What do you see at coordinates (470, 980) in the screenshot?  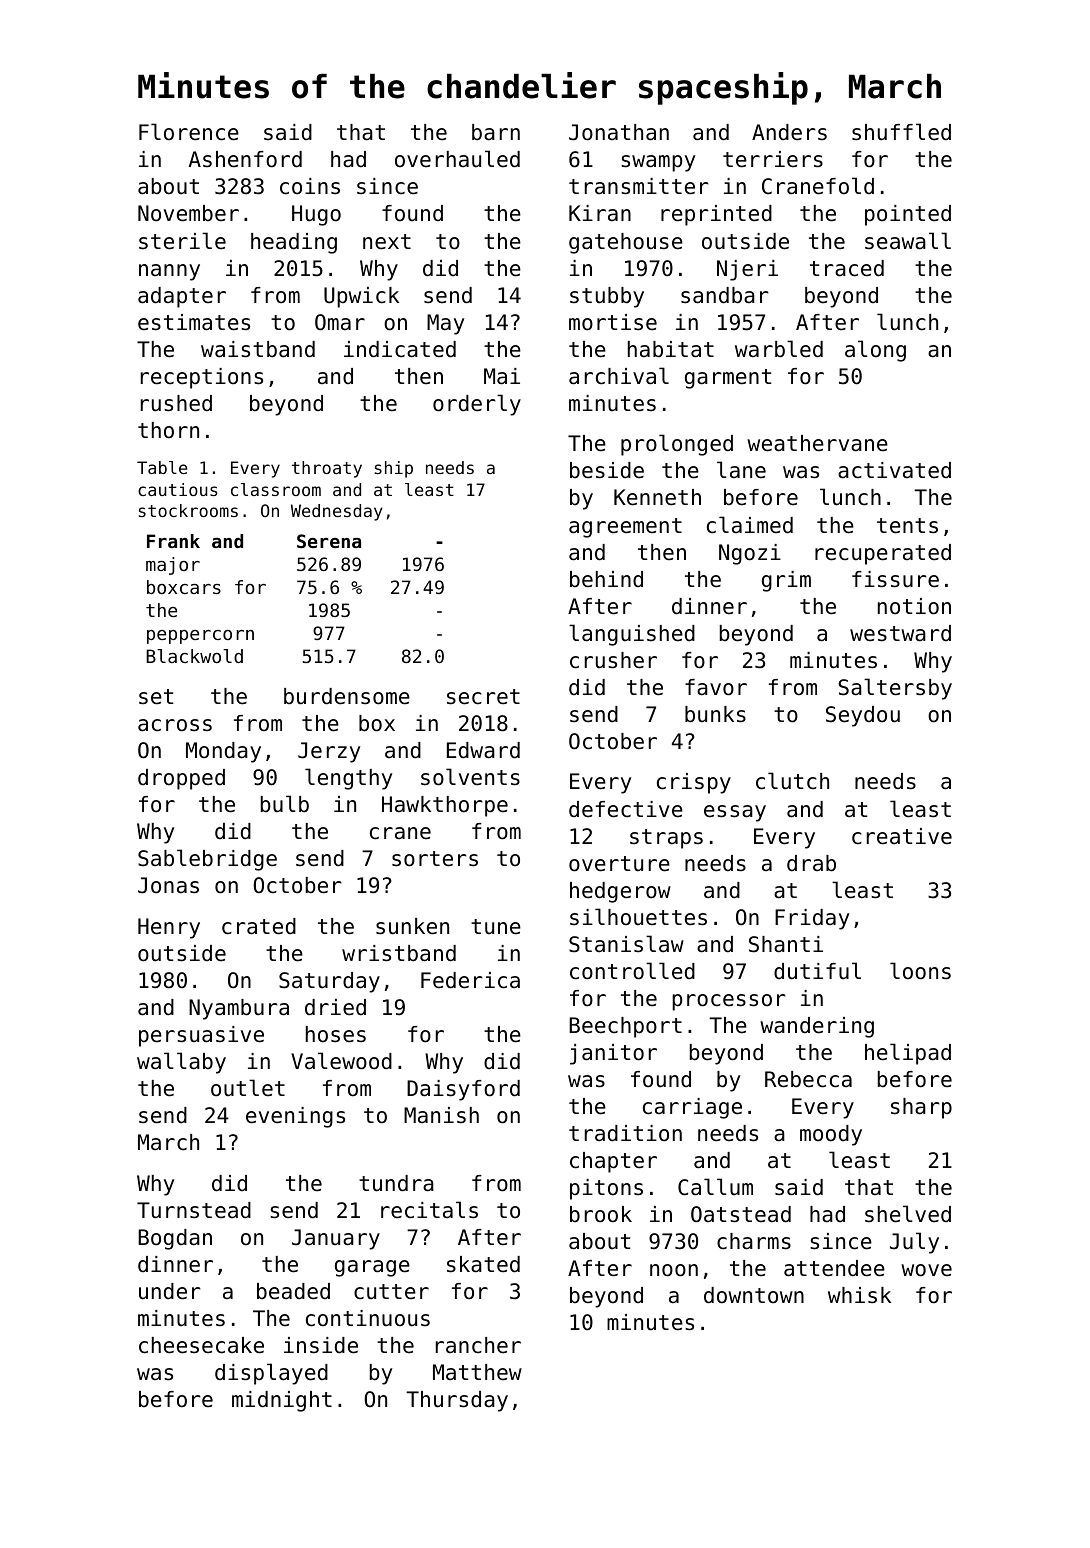 I see `Federica` at bounding box center [470, 980].
